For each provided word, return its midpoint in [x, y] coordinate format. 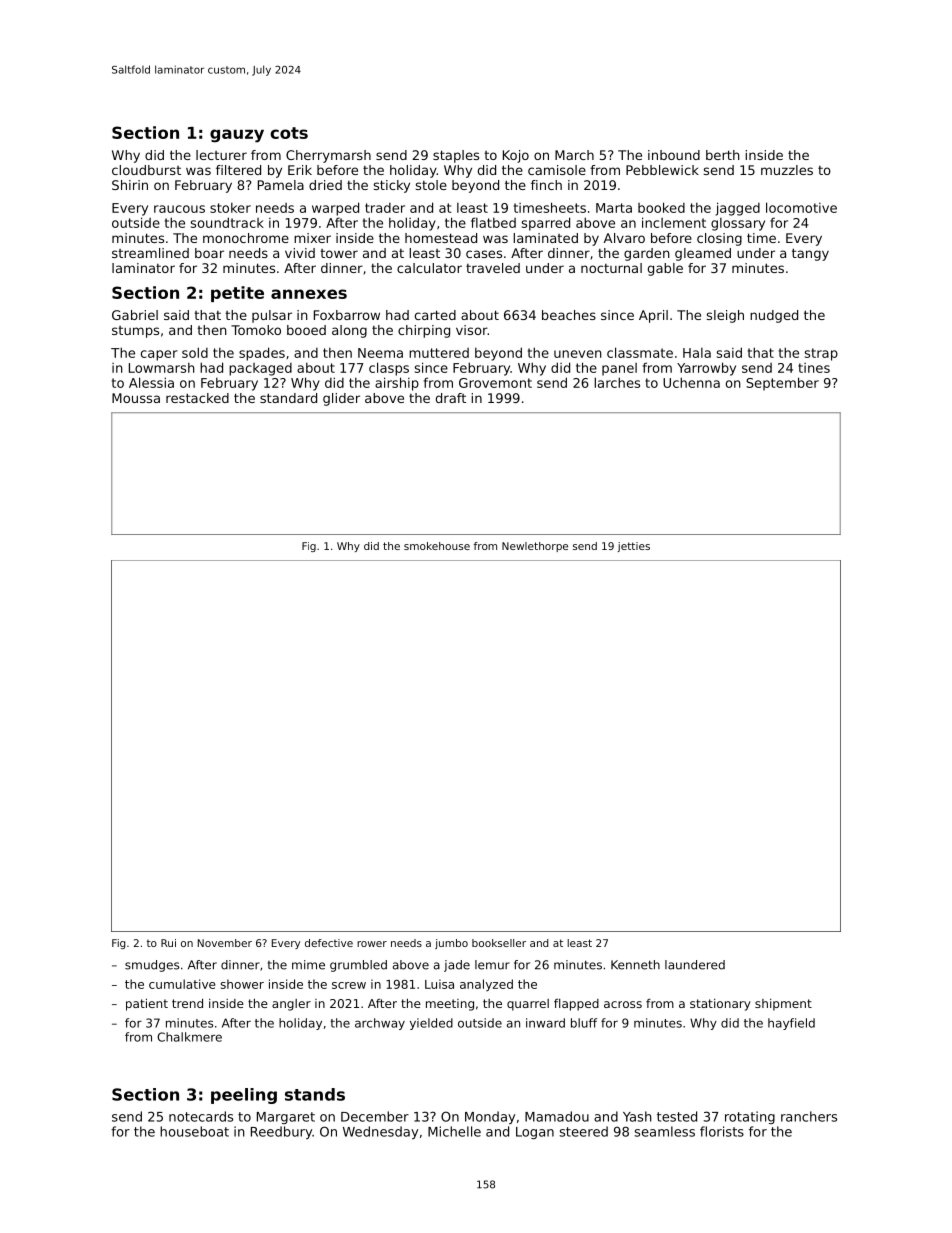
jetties [633, 547]
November [225, 943]
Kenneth [635, 965]
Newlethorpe [535, 547]
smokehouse [437, 546]
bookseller [499, 943]
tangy [810, 254]
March [574, 155]
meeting [450, 1005]
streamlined [150, 253]
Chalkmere [189, 1037]
